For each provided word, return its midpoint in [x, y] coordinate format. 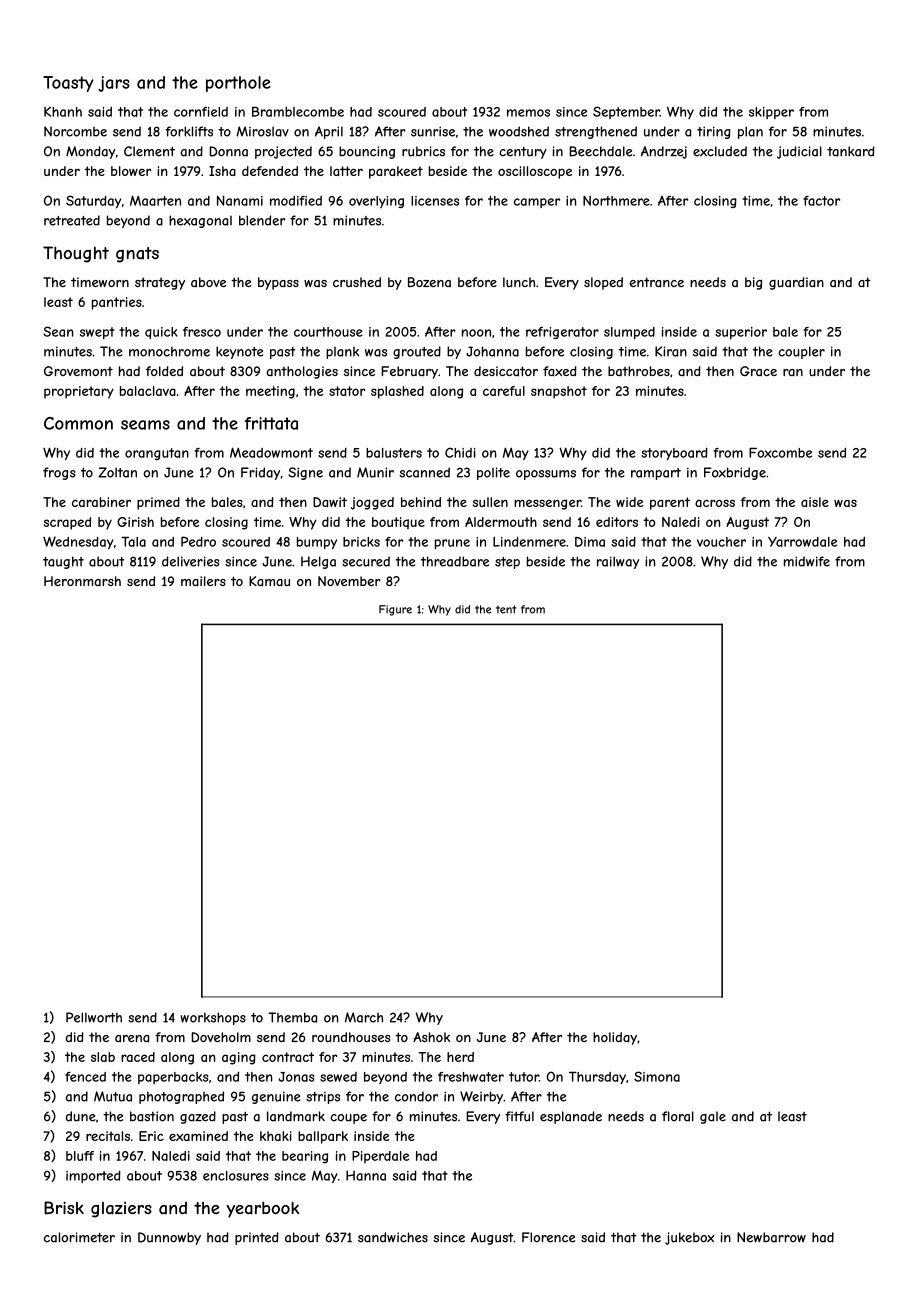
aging [239, 1058]
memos [528, 113]
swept [97, 333]
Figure [395, 610]
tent [506, 609]
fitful [519, 1116]
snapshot [559, 392]
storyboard [674, 454]
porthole [238, 84]
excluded [720, 151]
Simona [657, 1076]
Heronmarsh [82, 581]
